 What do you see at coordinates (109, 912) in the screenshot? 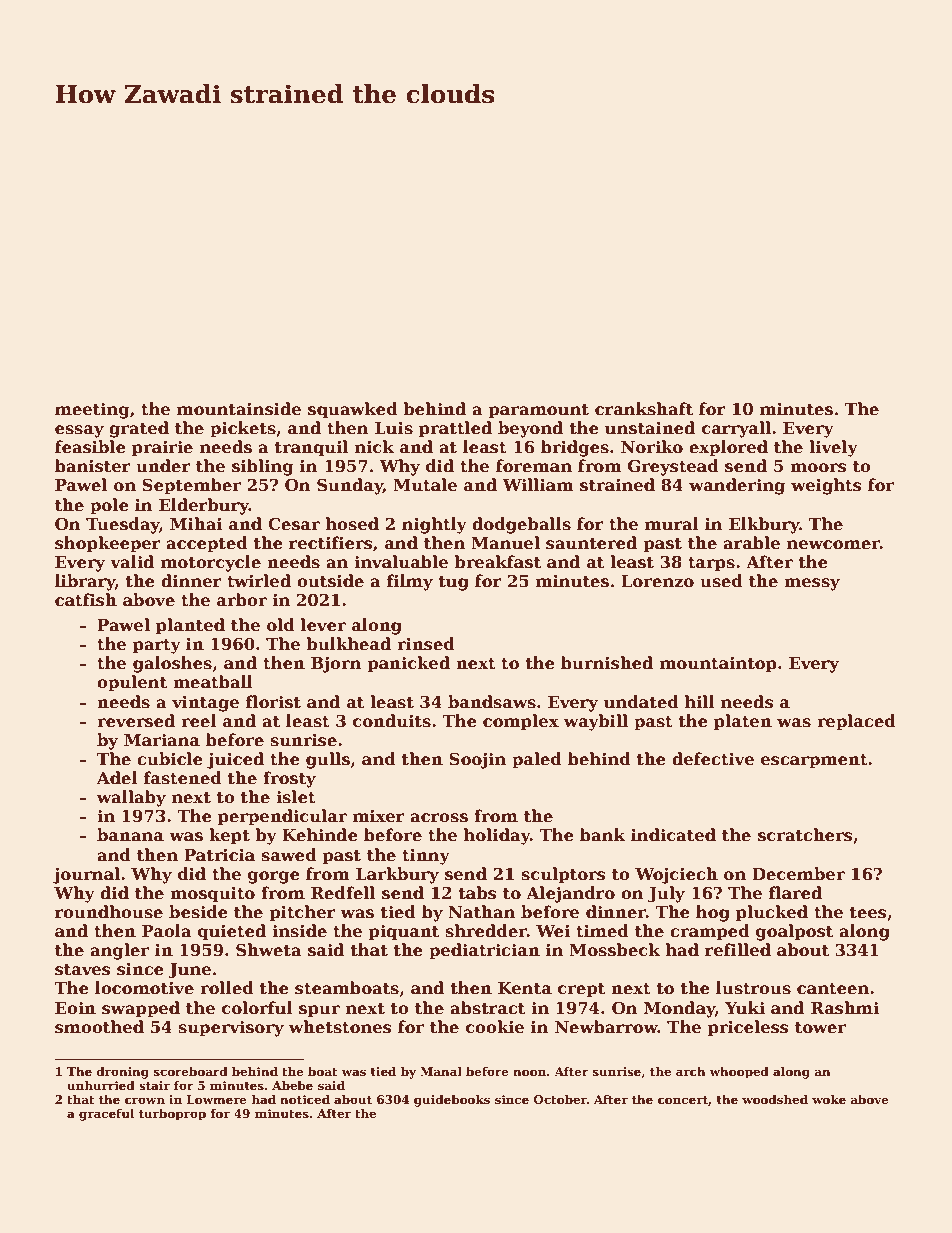
I see `roundhouse` at bounding box center [109, 912].
